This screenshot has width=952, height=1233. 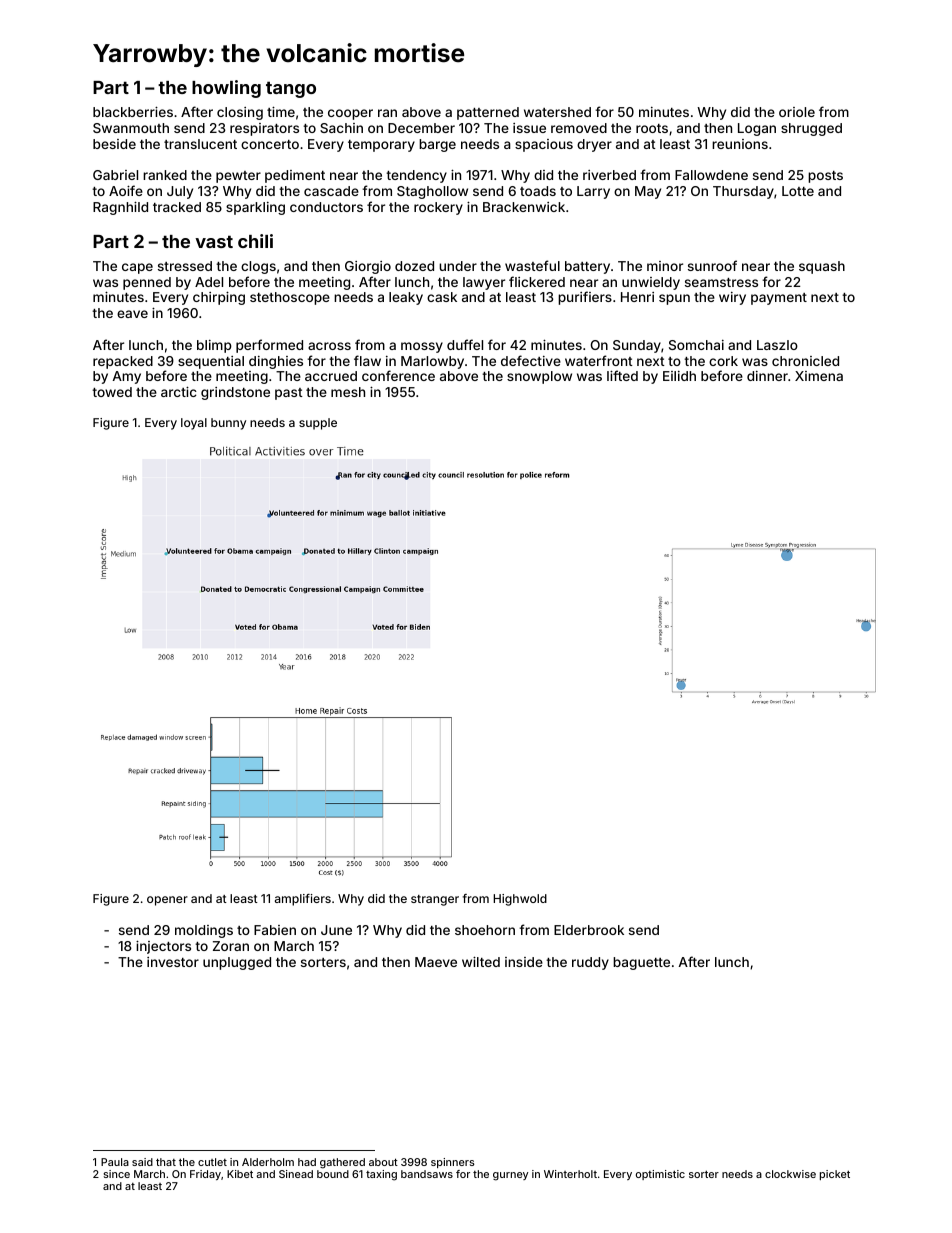 What do you see at coordinates (194, 424) in the screenshot?
I see `loyal` at bounding box center [194, 424].
